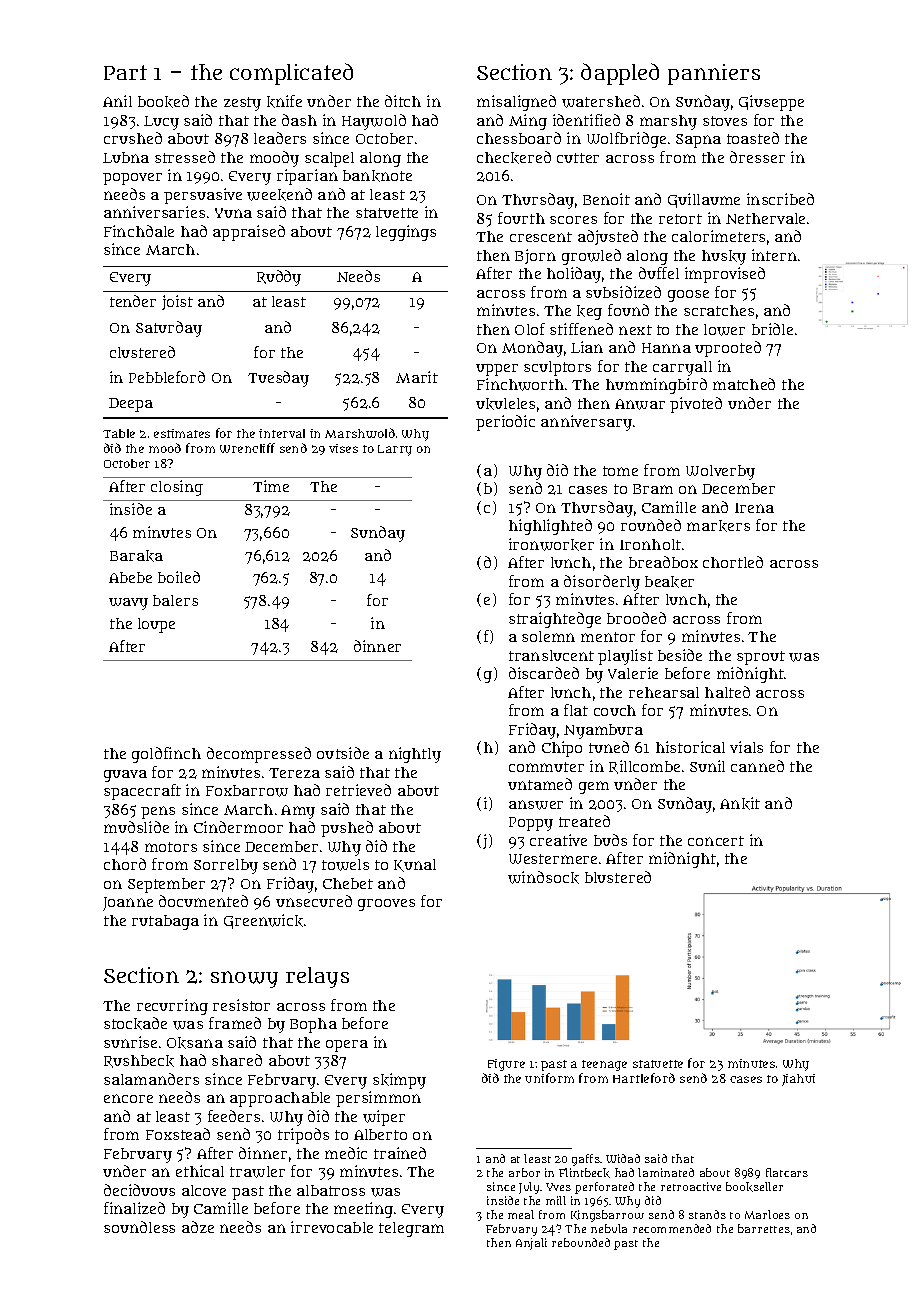 This document has width=924, height=1308. What do you see at coordinates (117, 101) in the document?
I see `Anil` at bounding box center [117, 101].
